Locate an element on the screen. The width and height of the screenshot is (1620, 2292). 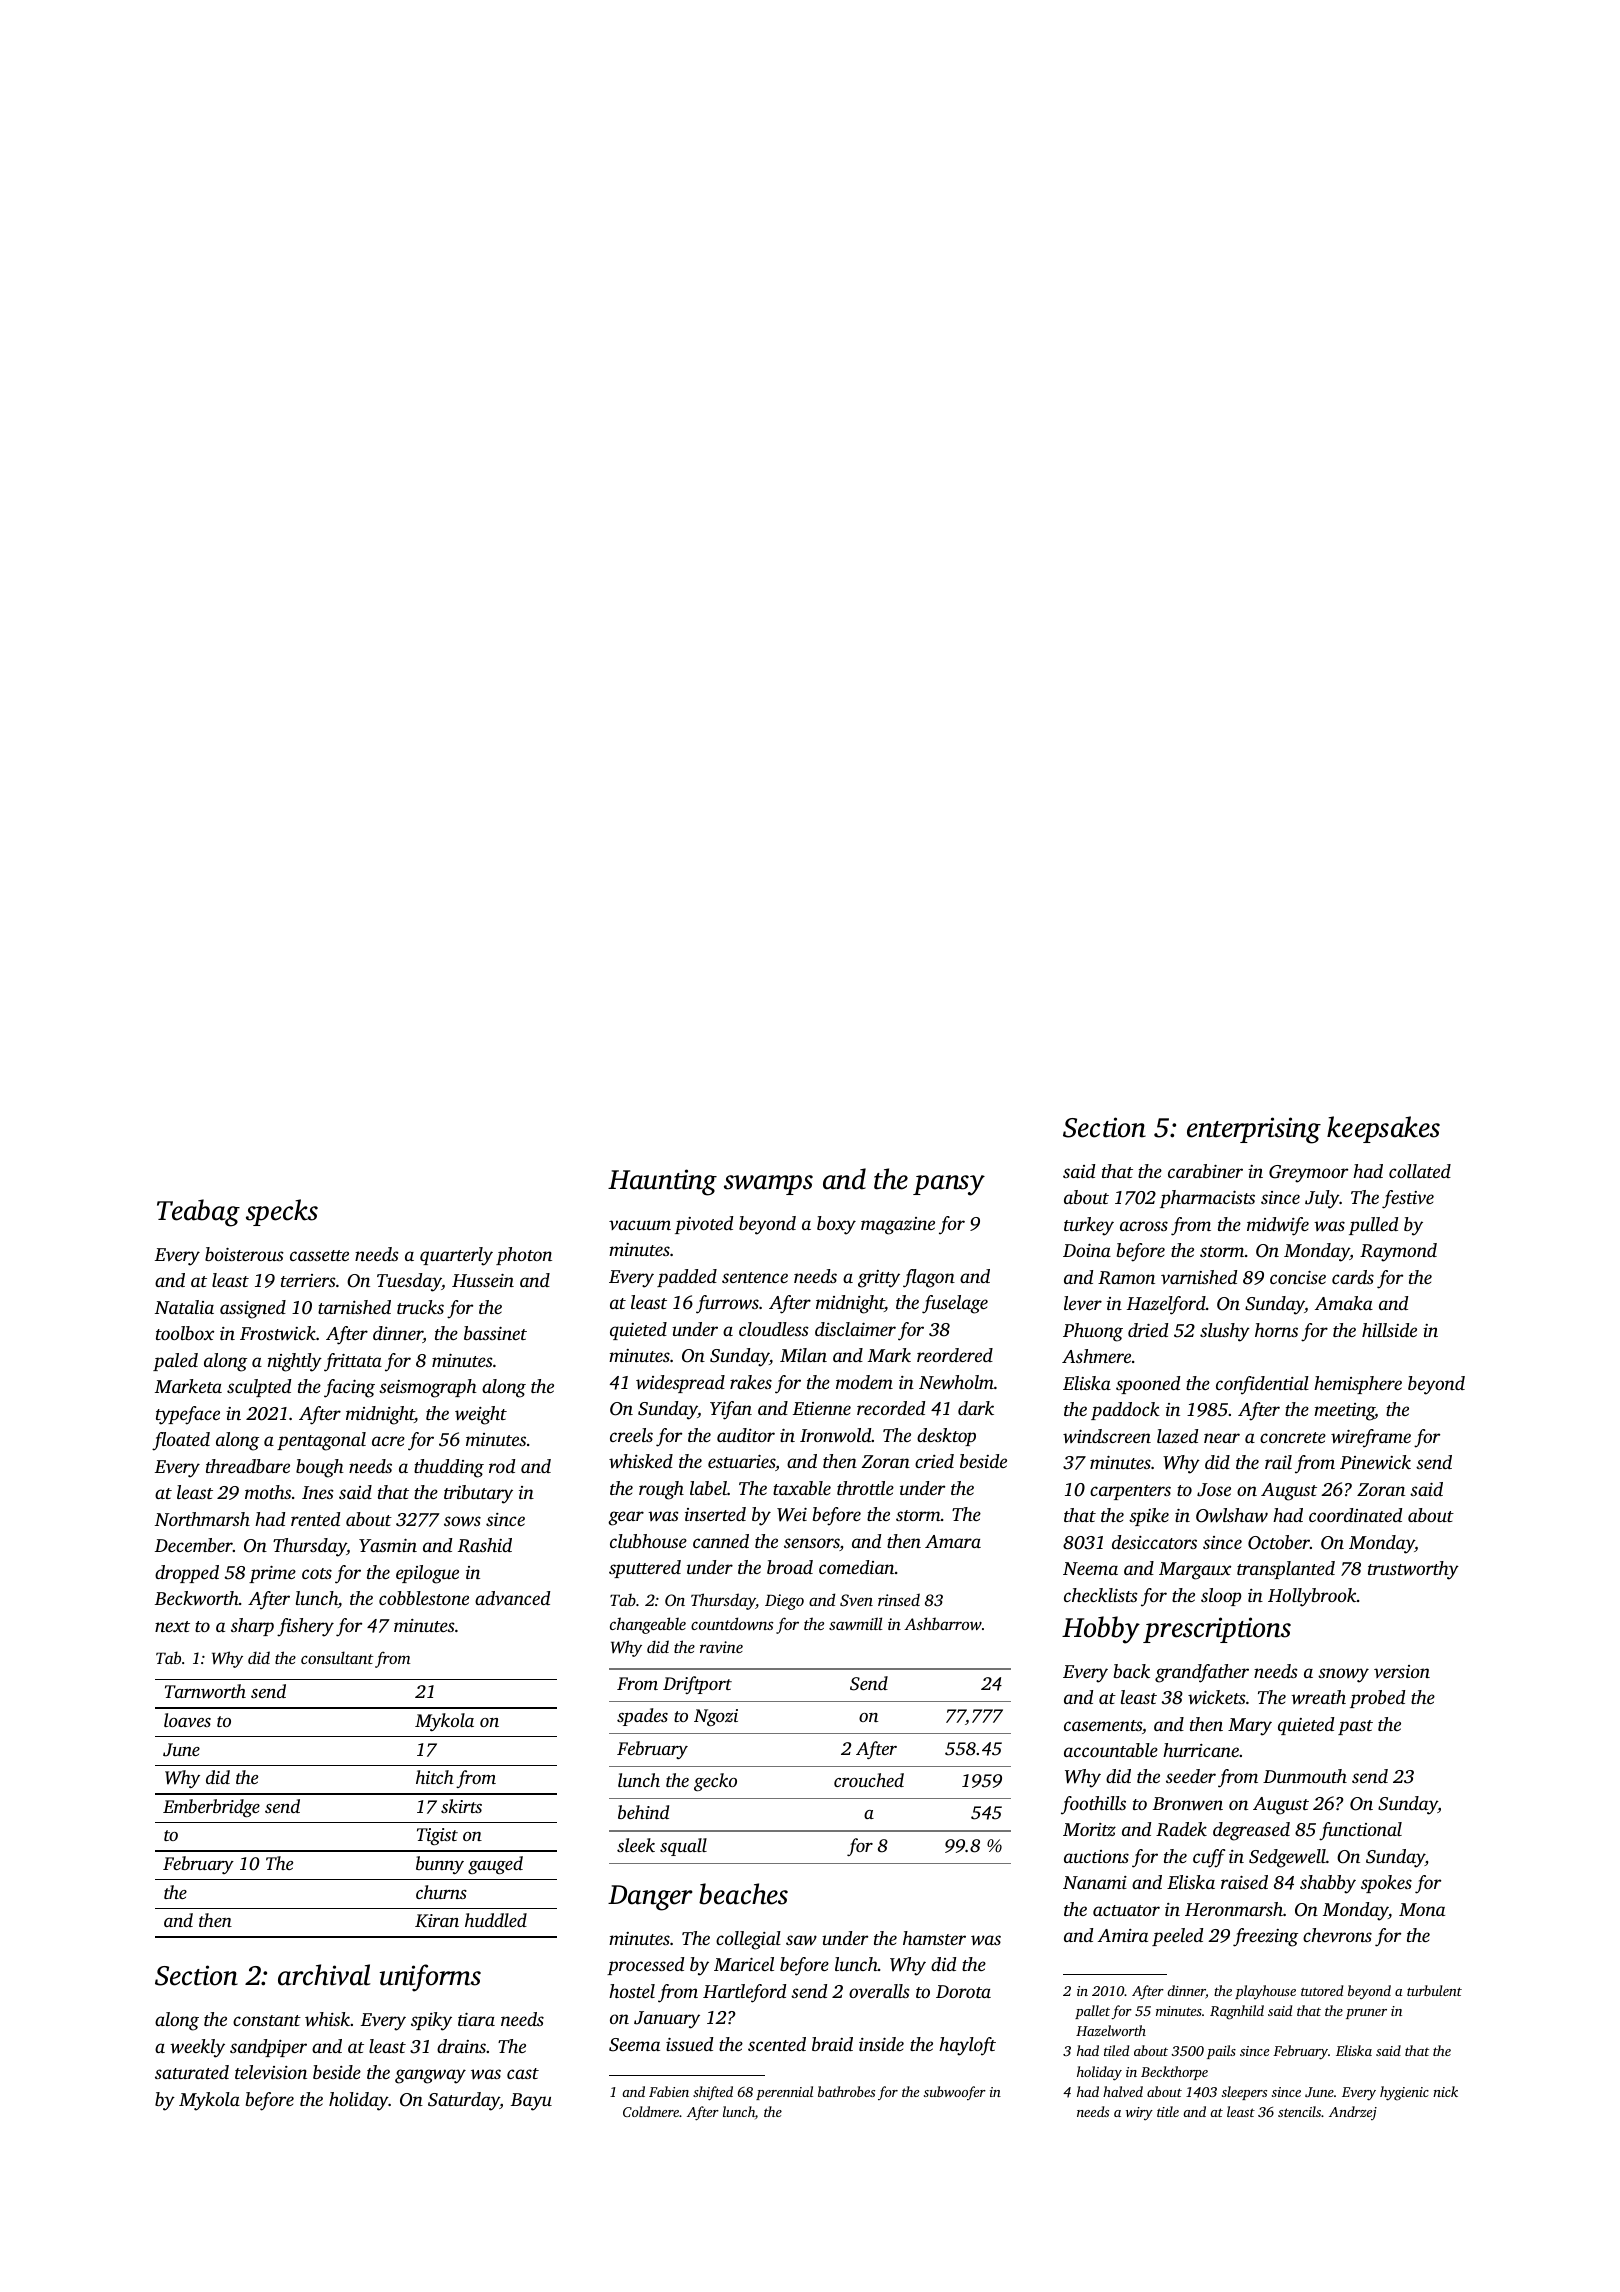
estuaries is located at coordinates (741, 1461).
